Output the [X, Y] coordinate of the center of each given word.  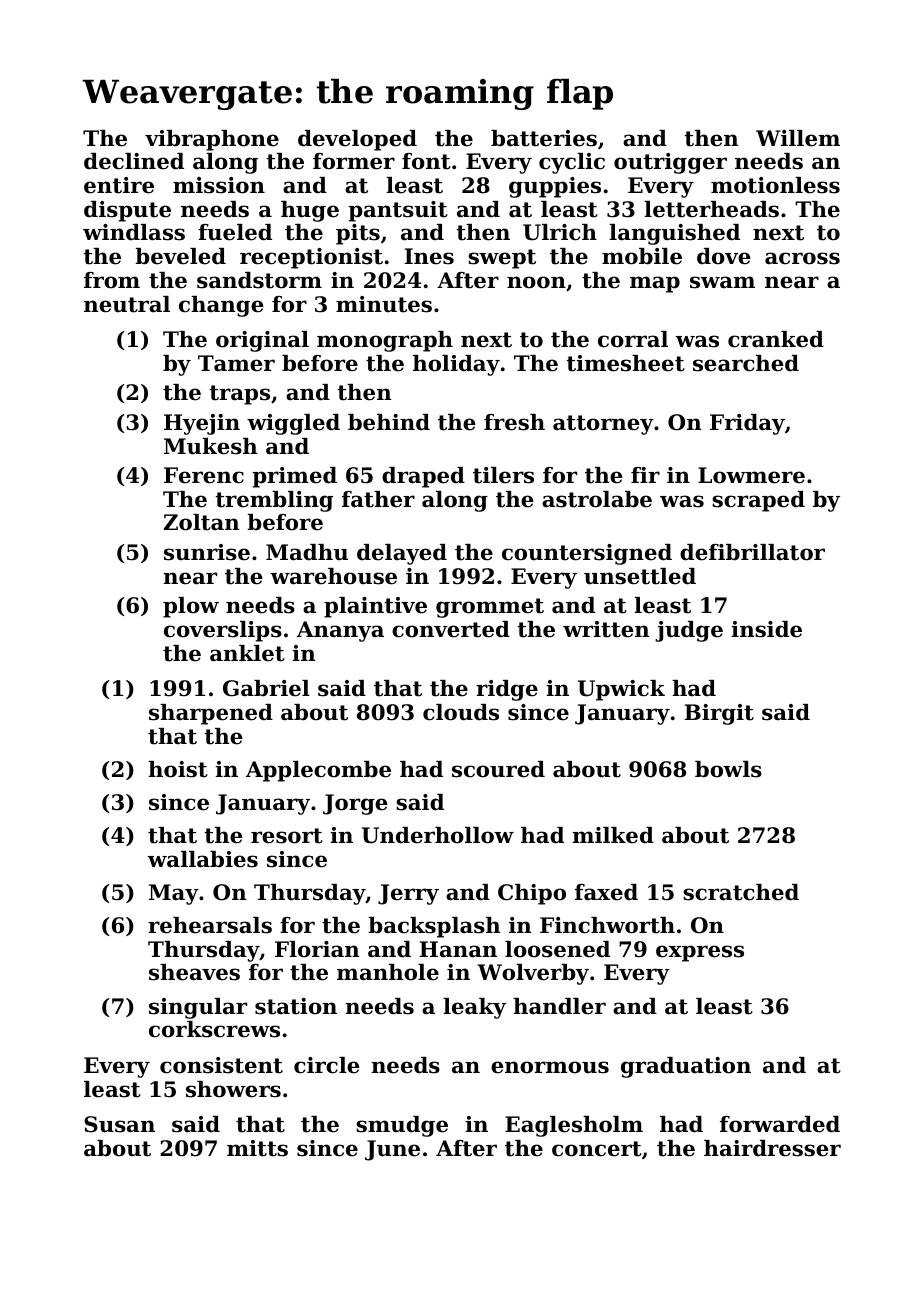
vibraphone [212, 140]
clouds [461, 712]
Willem [798, 138]
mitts [257, 1148]
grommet [490, 608]
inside [766, 629]
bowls [728, 769]
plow [191, 607]
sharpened [211, 714]
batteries [544, 138]
